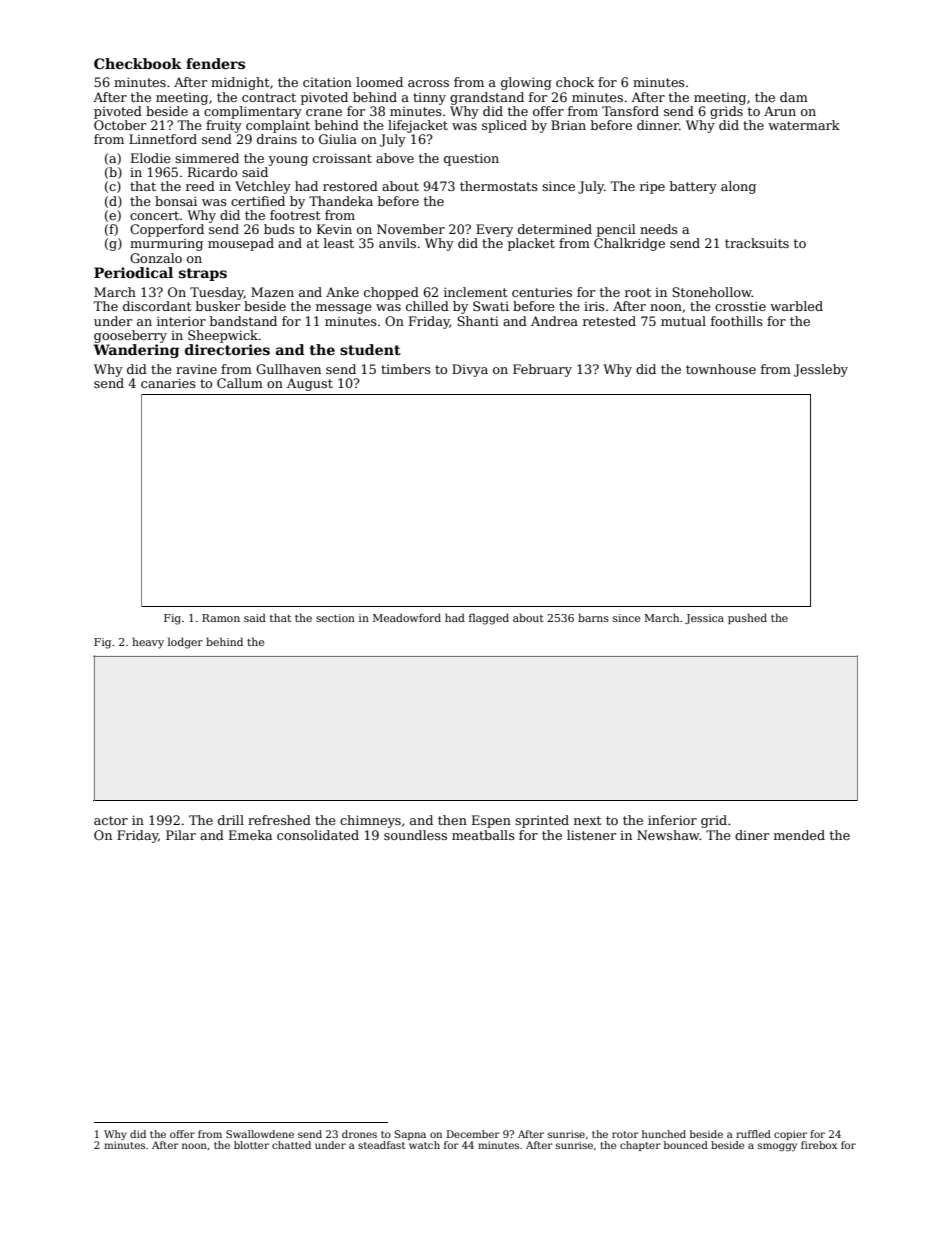 This document has height=1233, width=952. Describe the element at coordinates (415, 835) in the document. I see `soundless` at that location.
